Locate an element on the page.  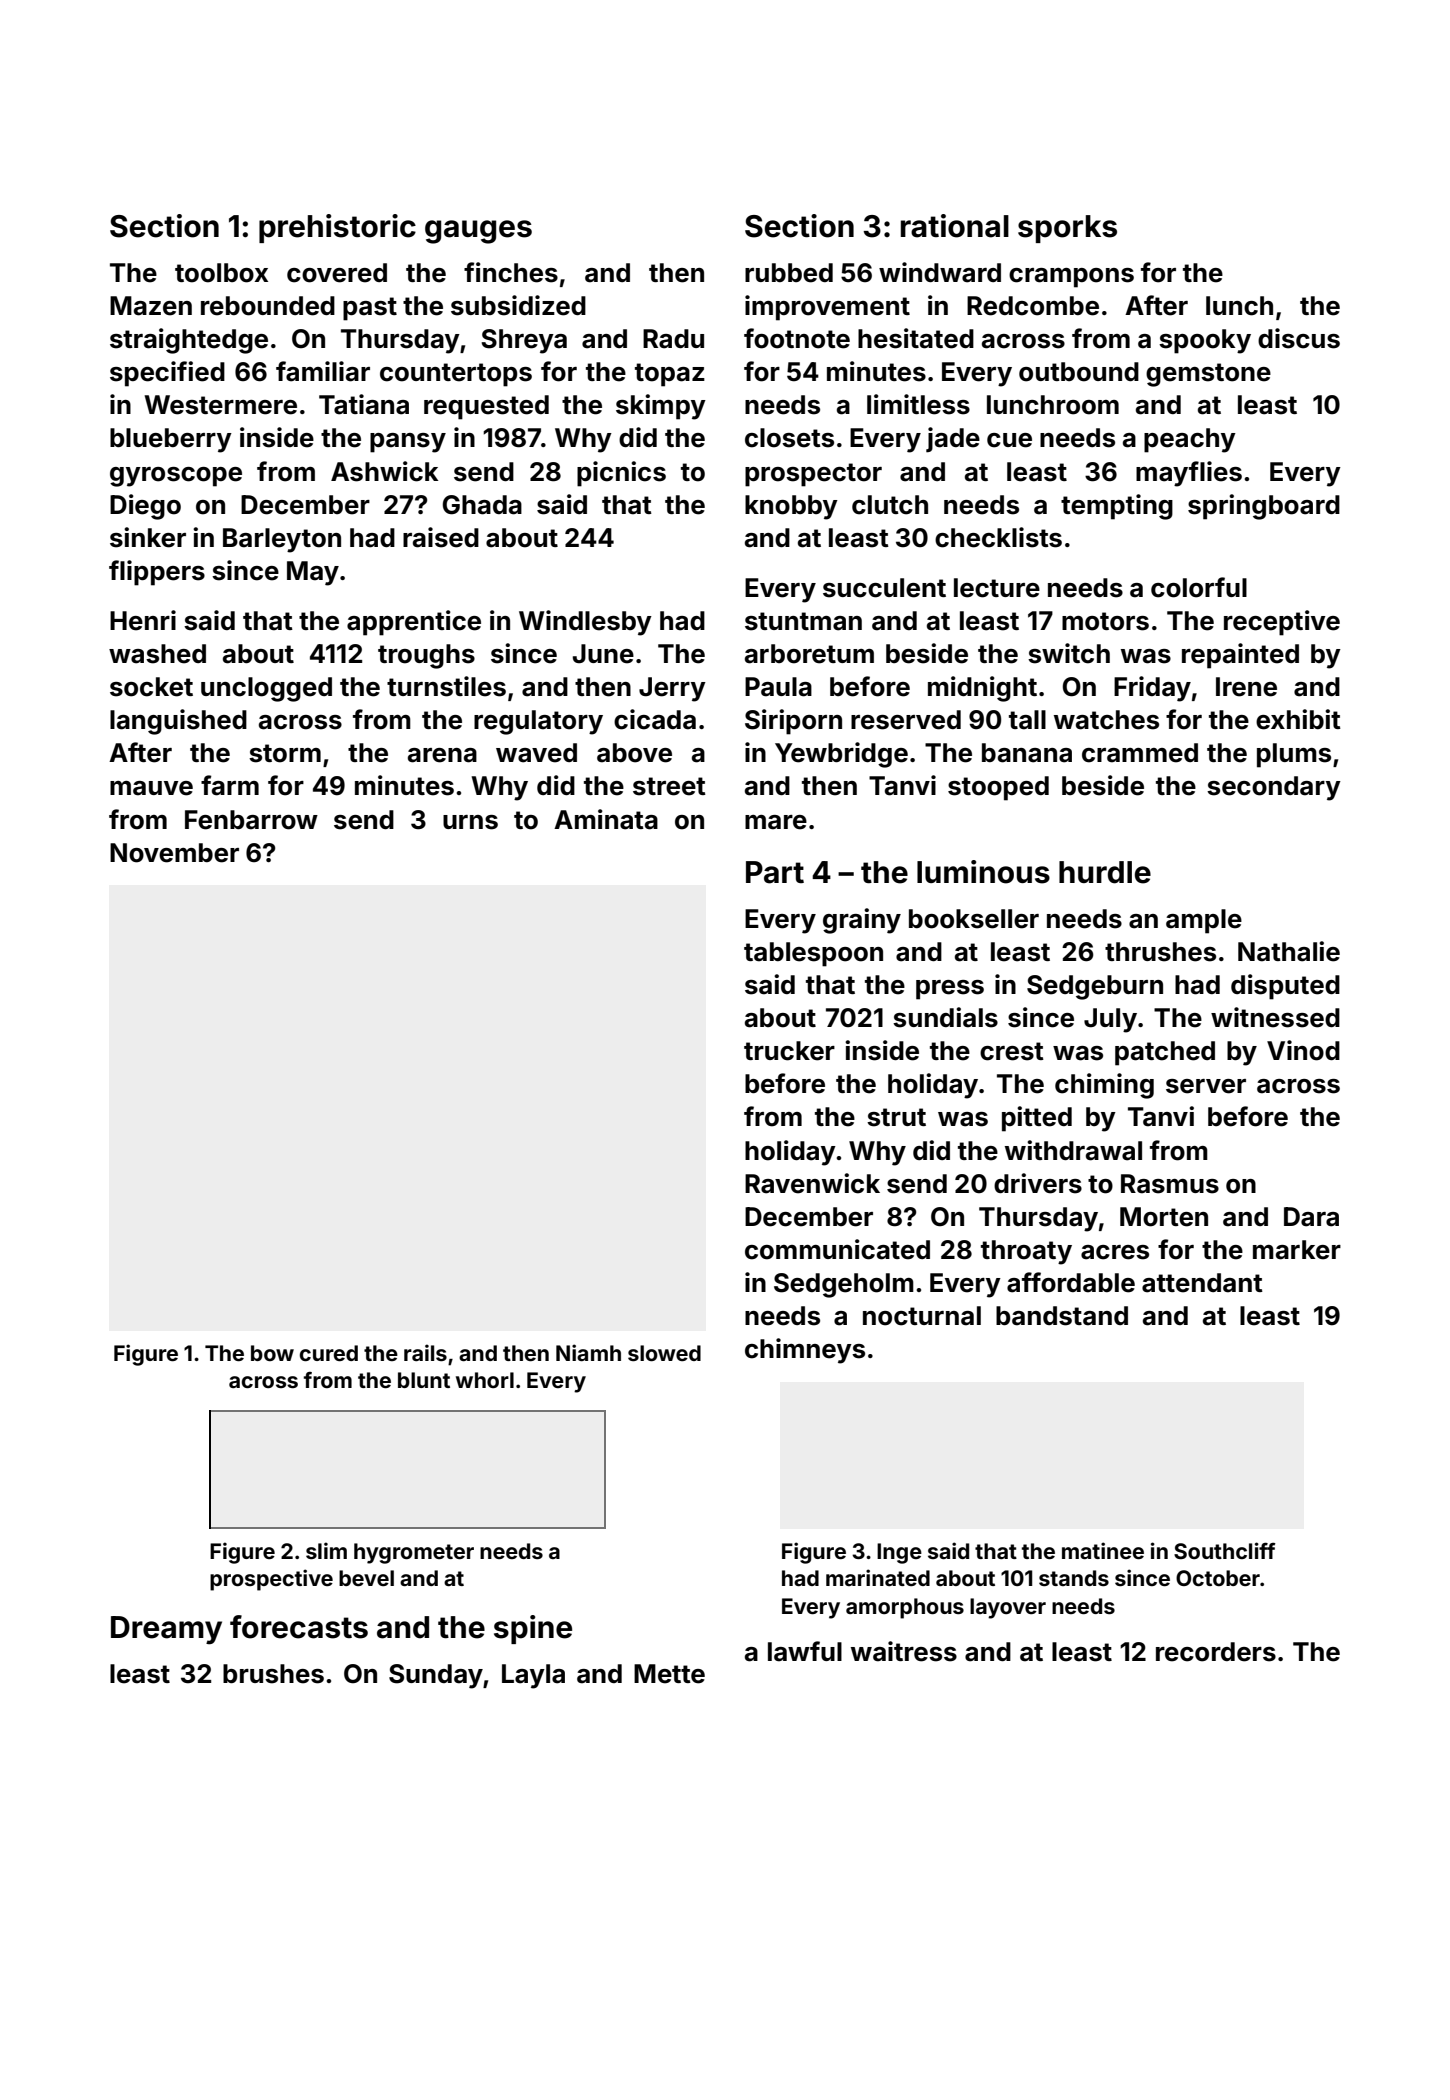
Dreamy is located at coordinates (166, 1630).
